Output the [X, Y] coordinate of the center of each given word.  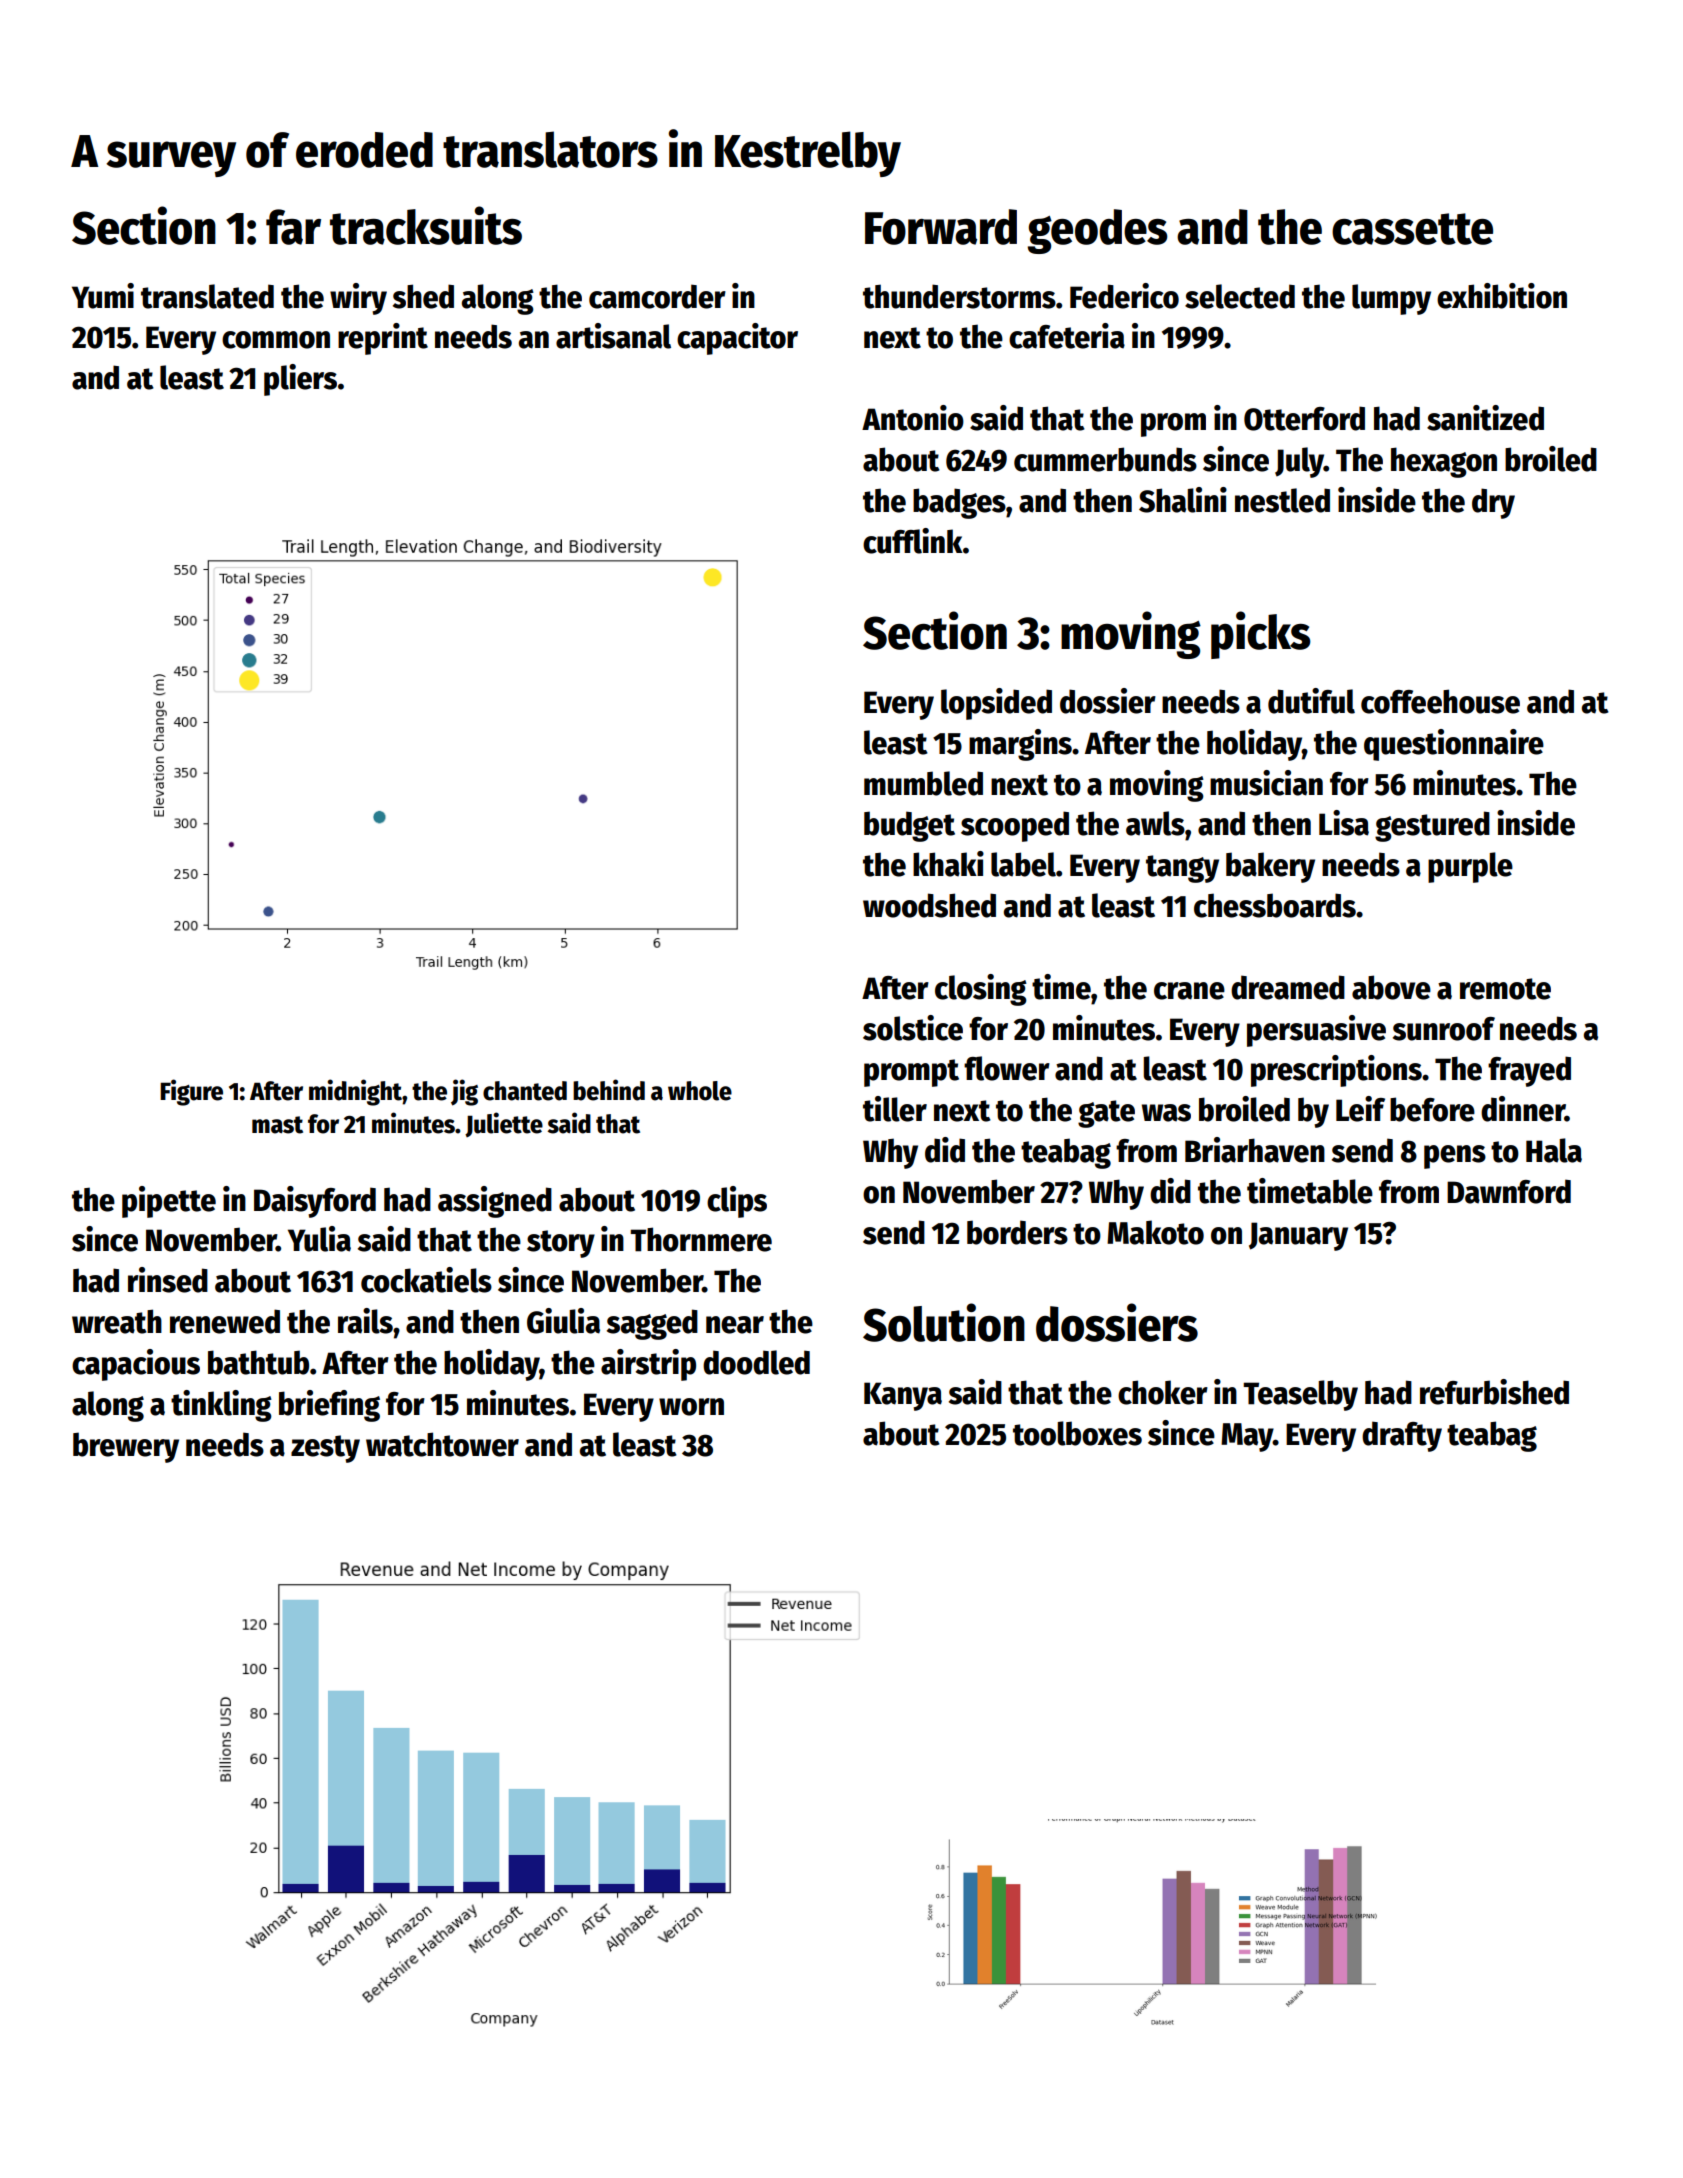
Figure [191, 1092]
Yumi [103, 296]
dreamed [1288, 987]
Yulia [319, 1239]
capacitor [737, 339]
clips [737, 1202]
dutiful [1311, 701]
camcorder [657, 296]
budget [909, 826]
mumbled [923, 783]
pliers [300, 380]
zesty [325, 1449]
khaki [948, 864]
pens [1455, 1157]
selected [1240, 296]
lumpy [1391, 299]
